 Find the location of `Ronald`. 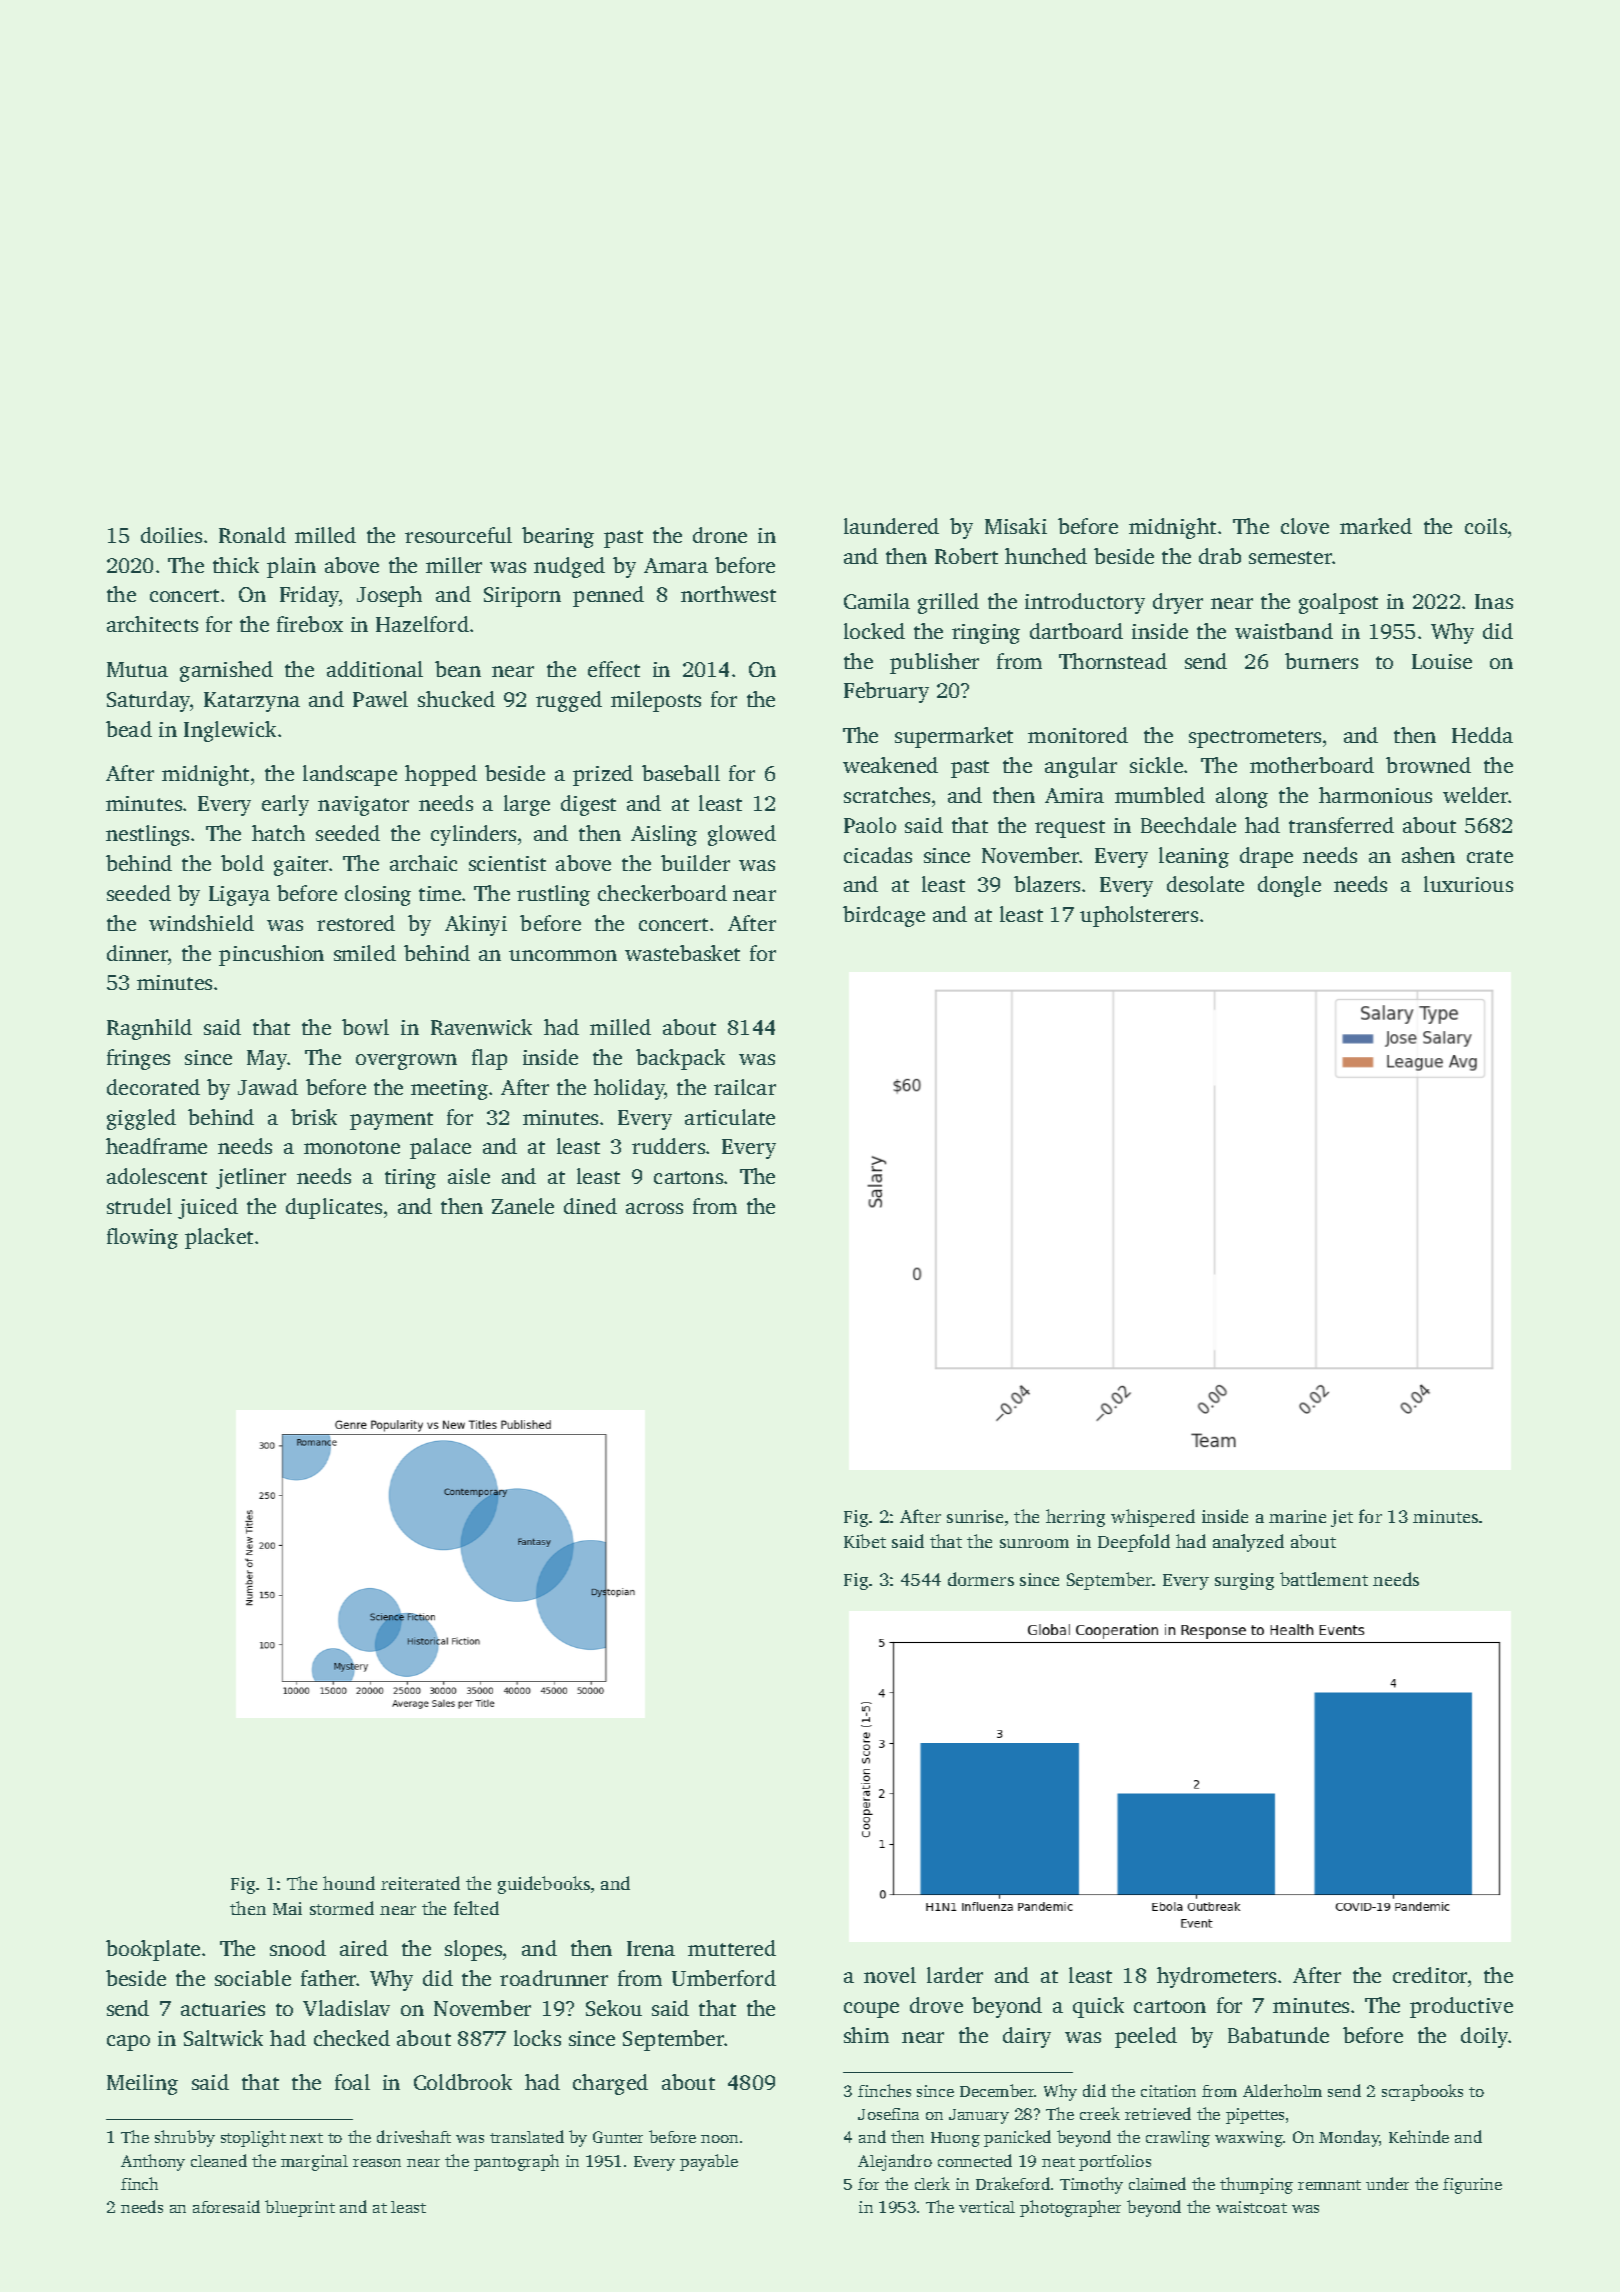

Ronald is located at coordinates (252, 535).
